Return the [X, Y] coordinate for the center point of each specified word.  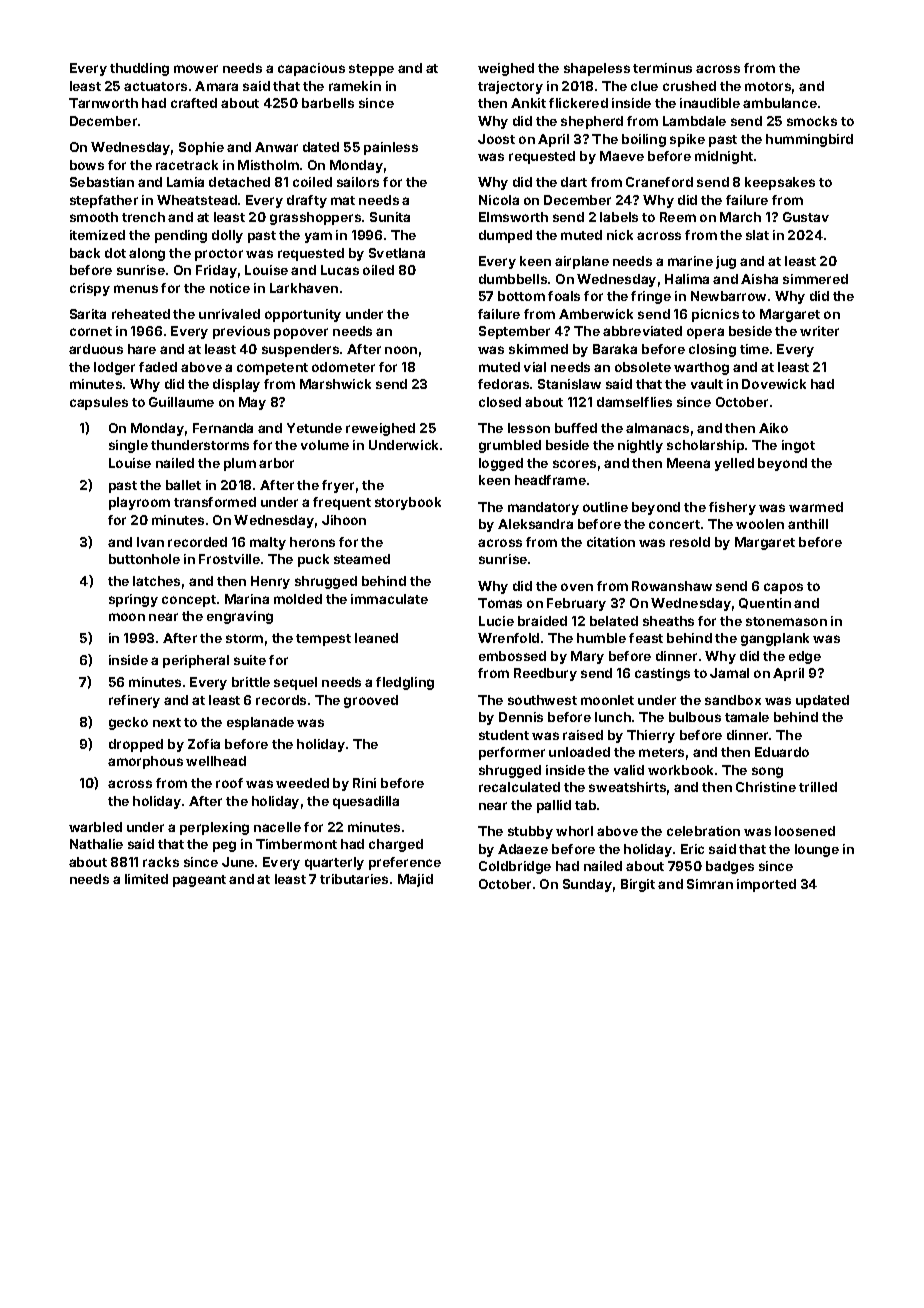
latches [156, 581]
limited [146, 879]
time [754, 349]
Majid [415, 880]
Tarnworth [103, 103]
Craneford [659, 182]
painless [391, 148]
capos [783, 588]
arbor [276, 463]
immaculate [389, 599]
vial [535, 367]
